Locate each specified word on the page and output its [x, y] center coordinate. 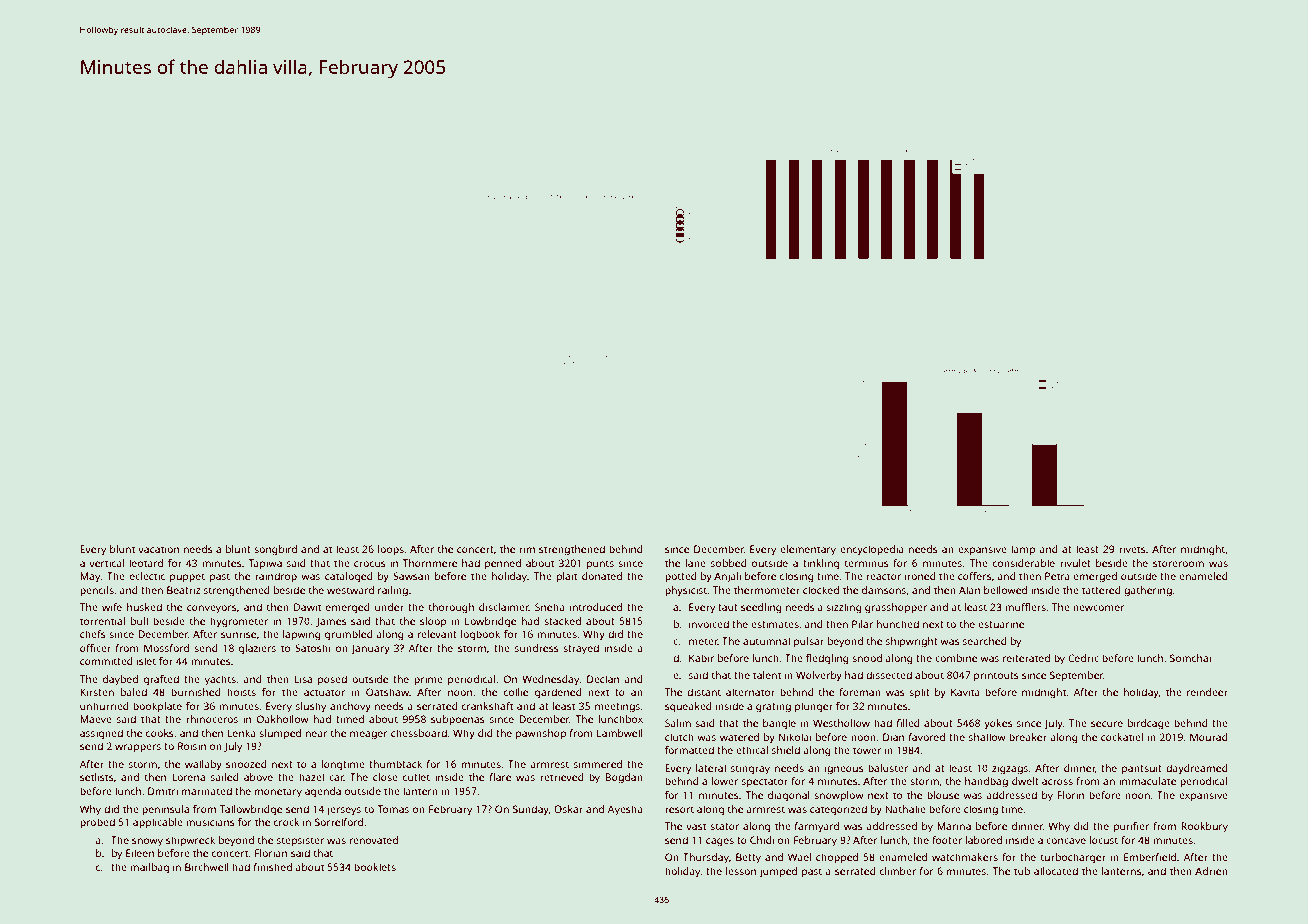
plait [567, 577]
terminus [866, 563]
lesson [741, 871]
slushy [311, 707]
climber [898, 871]
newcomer [1098, 608]
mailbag [149, 868]
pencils [97, 591]
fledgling [827, 659]
